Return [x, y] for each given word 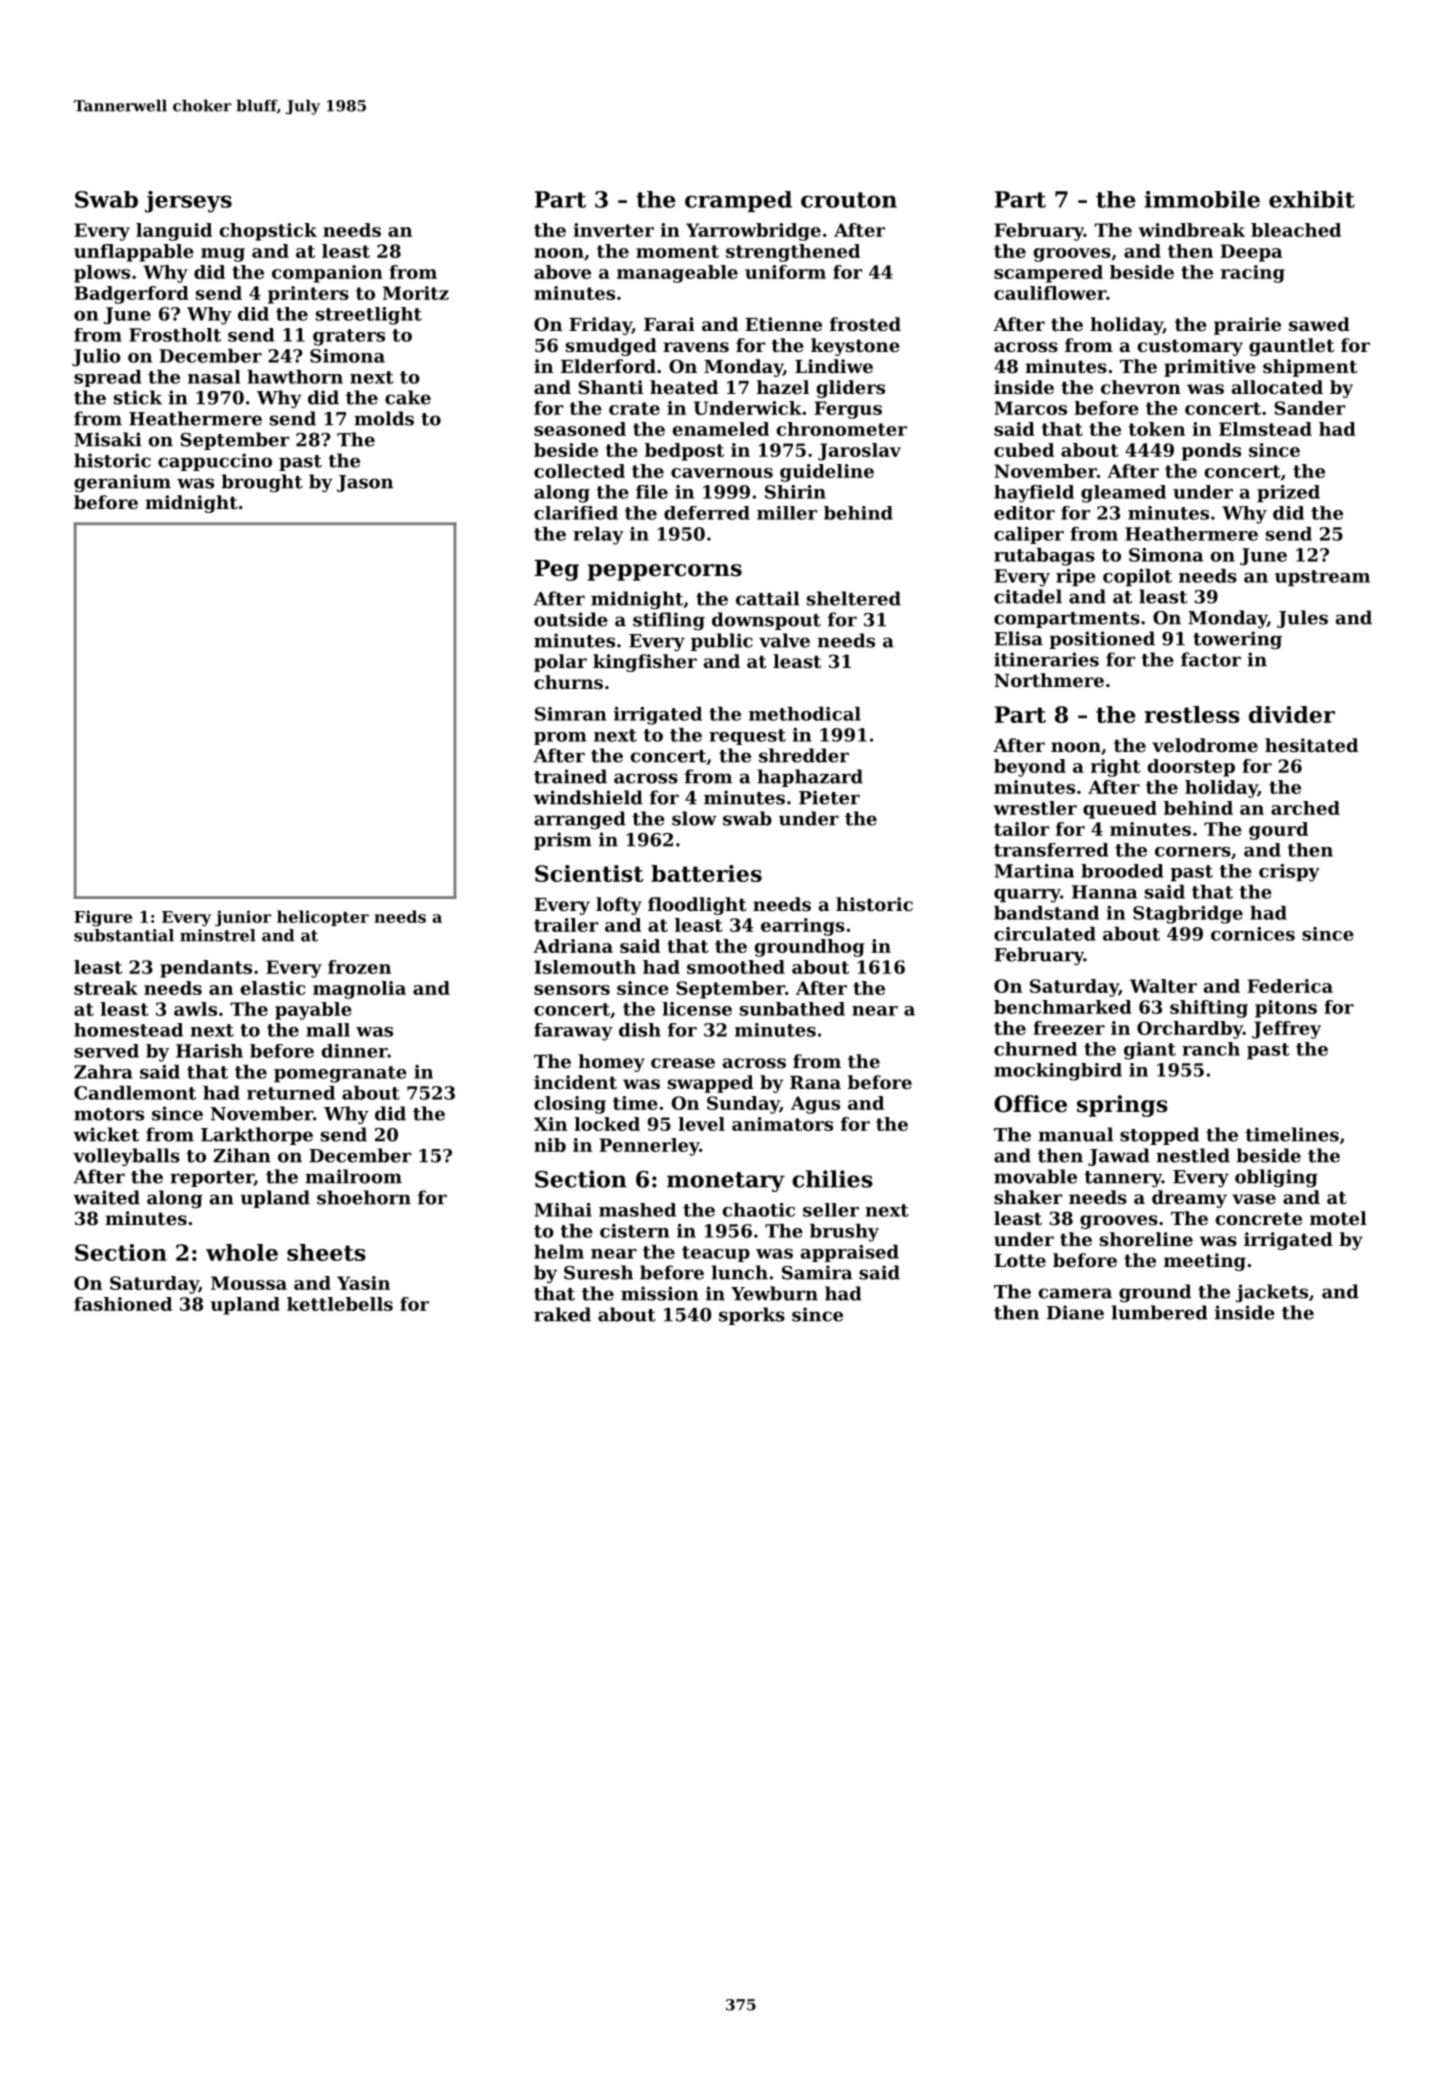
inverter [613, 230]
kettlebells [340, 1304]
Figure [103, 918]
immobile [1202, 199]
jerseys [188, 202]
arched [1305, 808]
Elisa [1018, 638]
